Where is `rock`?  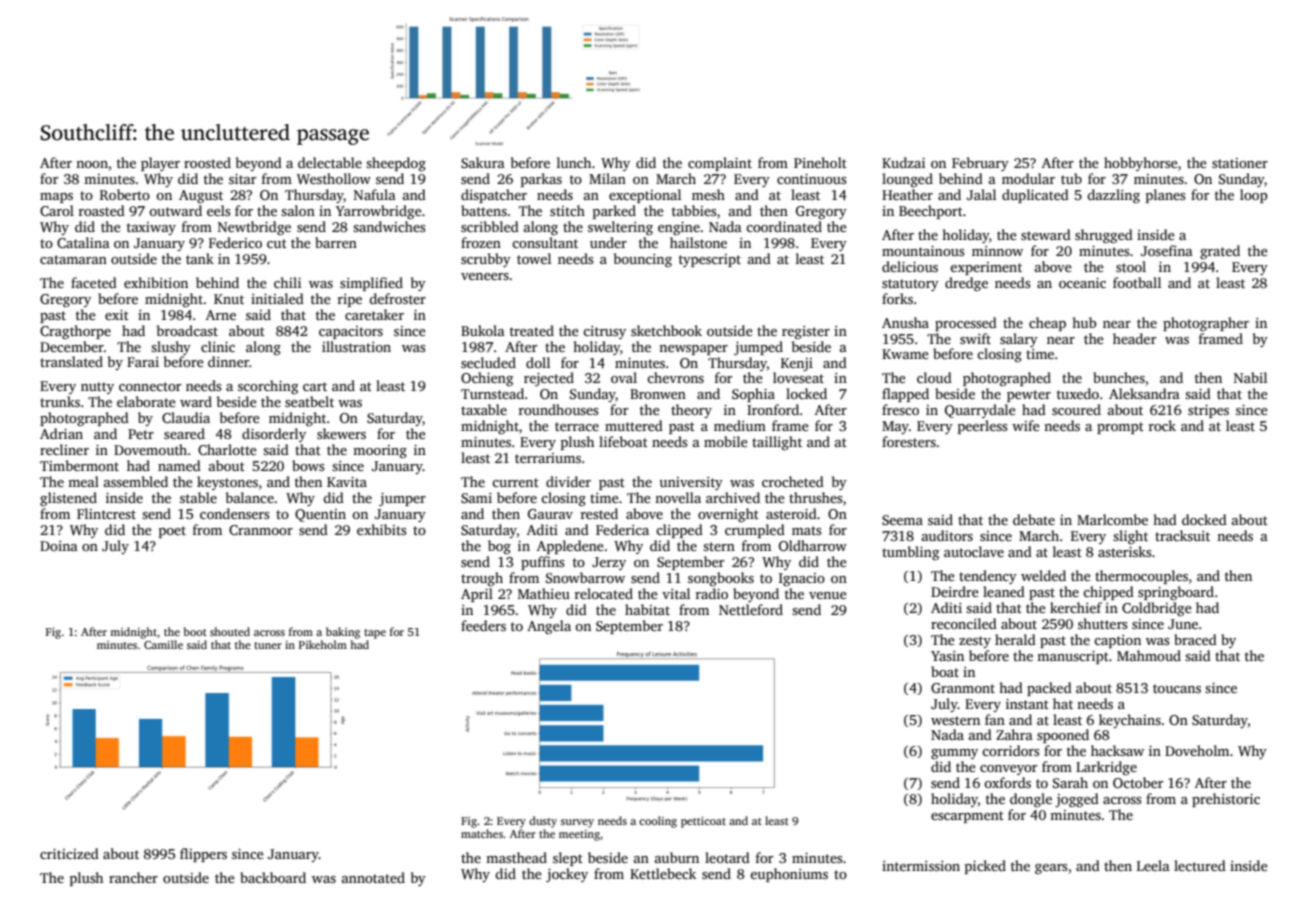 rock is located at coordinates (1162, 425).
